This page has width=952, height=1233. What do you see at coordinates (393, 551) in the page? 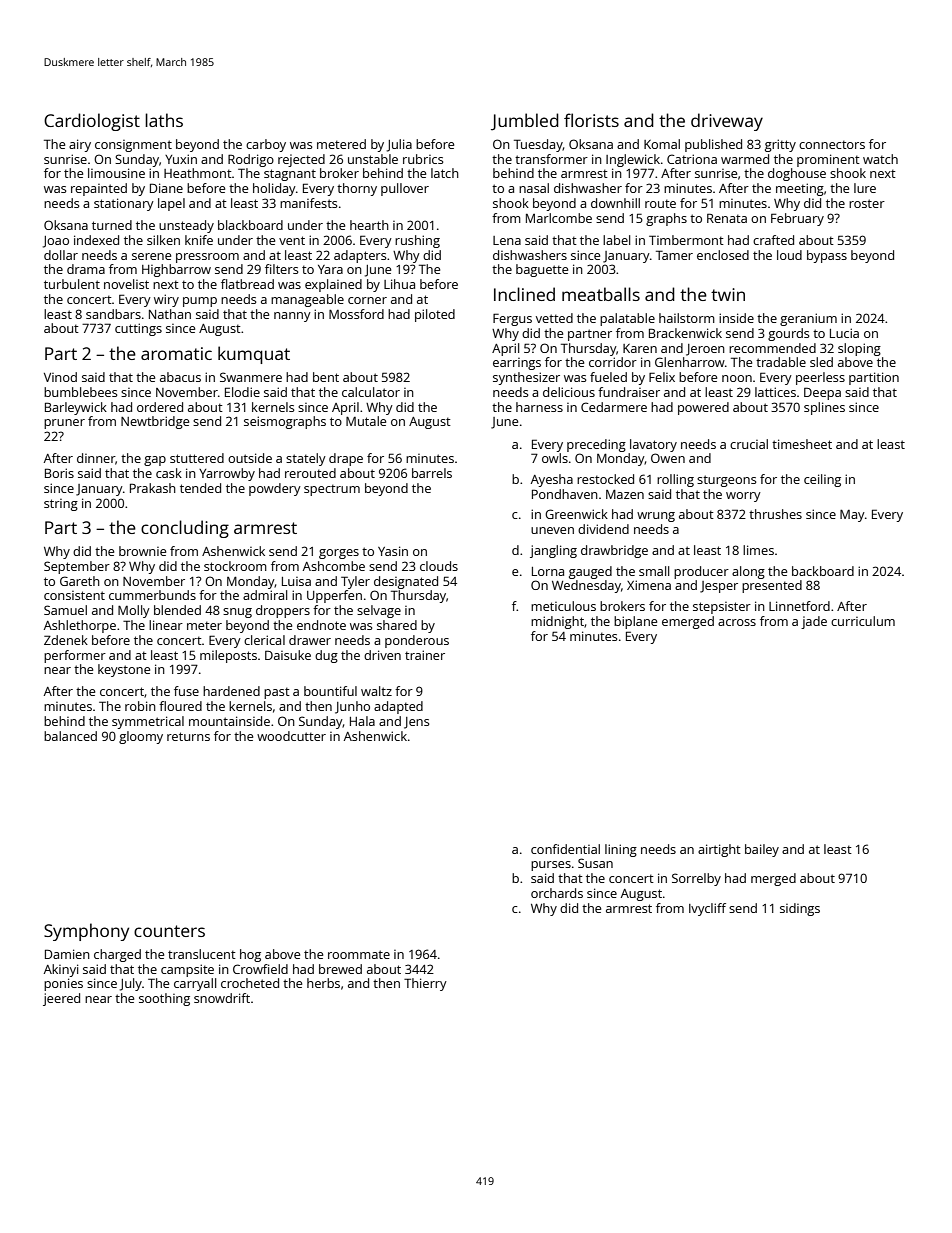
I see `Yasin` at bounding box center [393, 551].
